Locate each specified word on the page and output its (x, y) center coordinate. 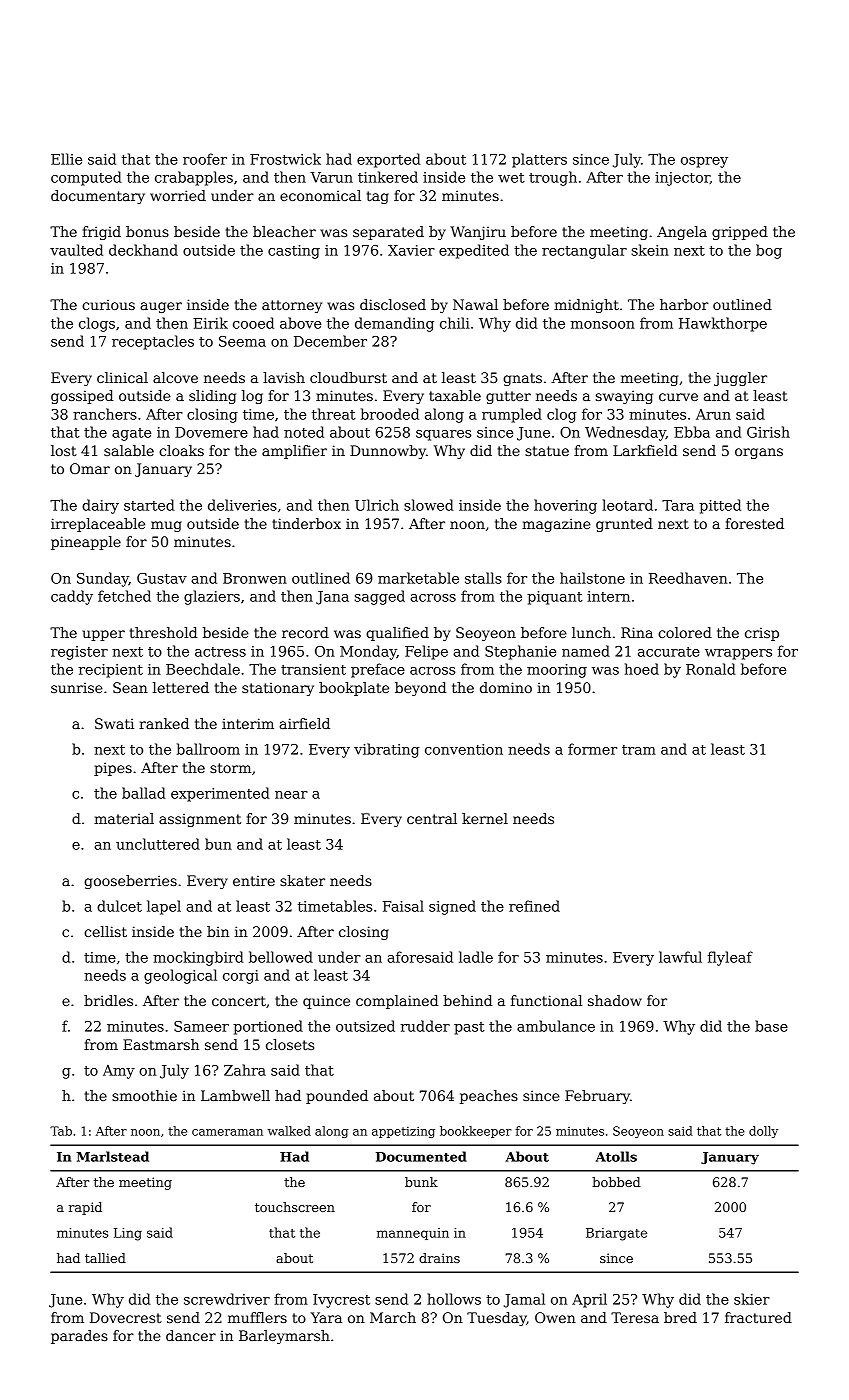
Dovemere (211, 432)
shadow (615, 1000)
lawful (680, 957)
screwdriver (227, 1299)
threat (334, 414)
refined (534, 906)
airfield (304, 723)
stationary (278, 689)
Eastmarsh (161, 1044)
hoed (642, 669)
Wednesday (625, 433)
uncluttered (158, 844)
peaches (489, 1097)
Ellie (66, 159)
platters (539, 160)
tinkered (388, 177)
